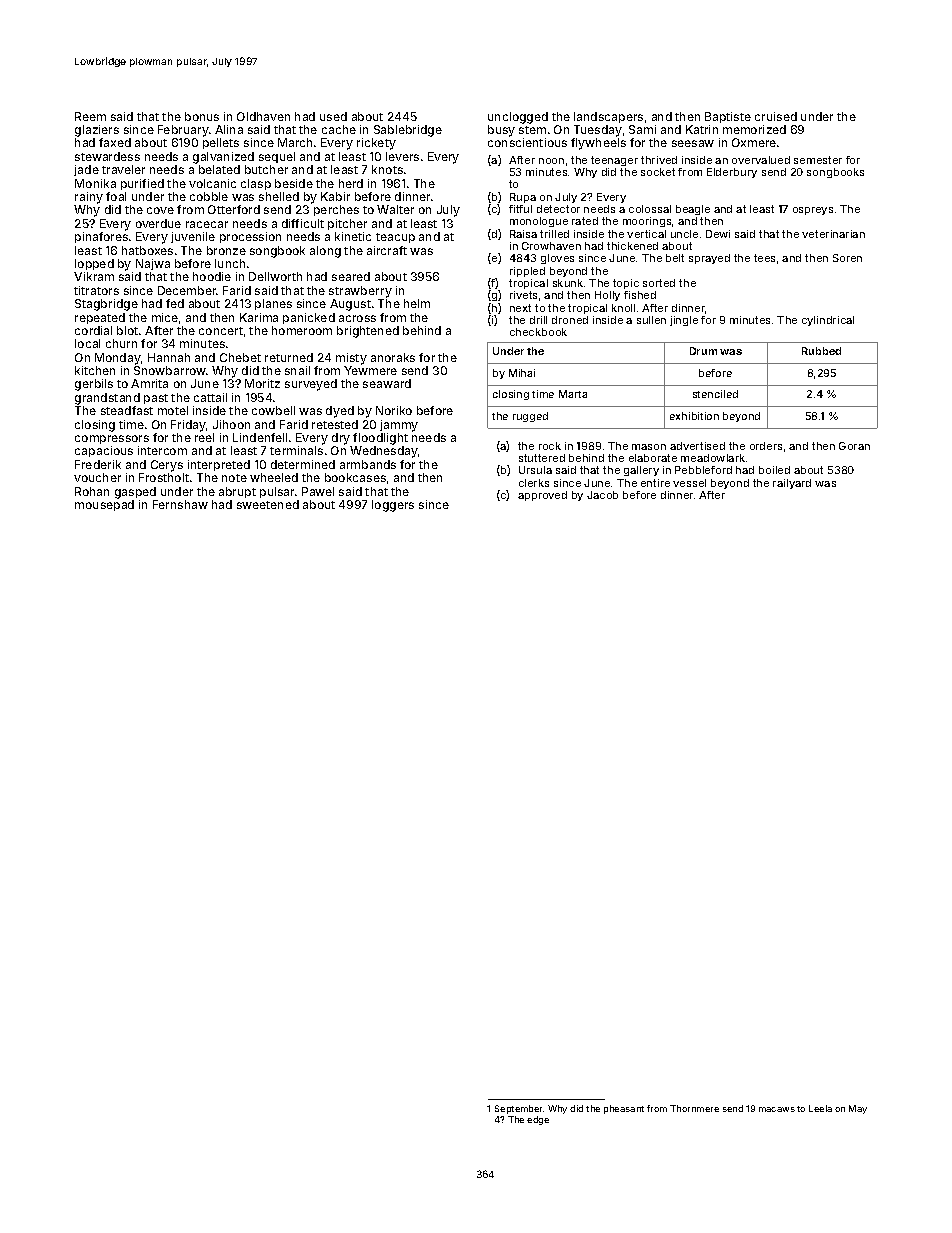  I want to click on September, so click(518, 1109).
